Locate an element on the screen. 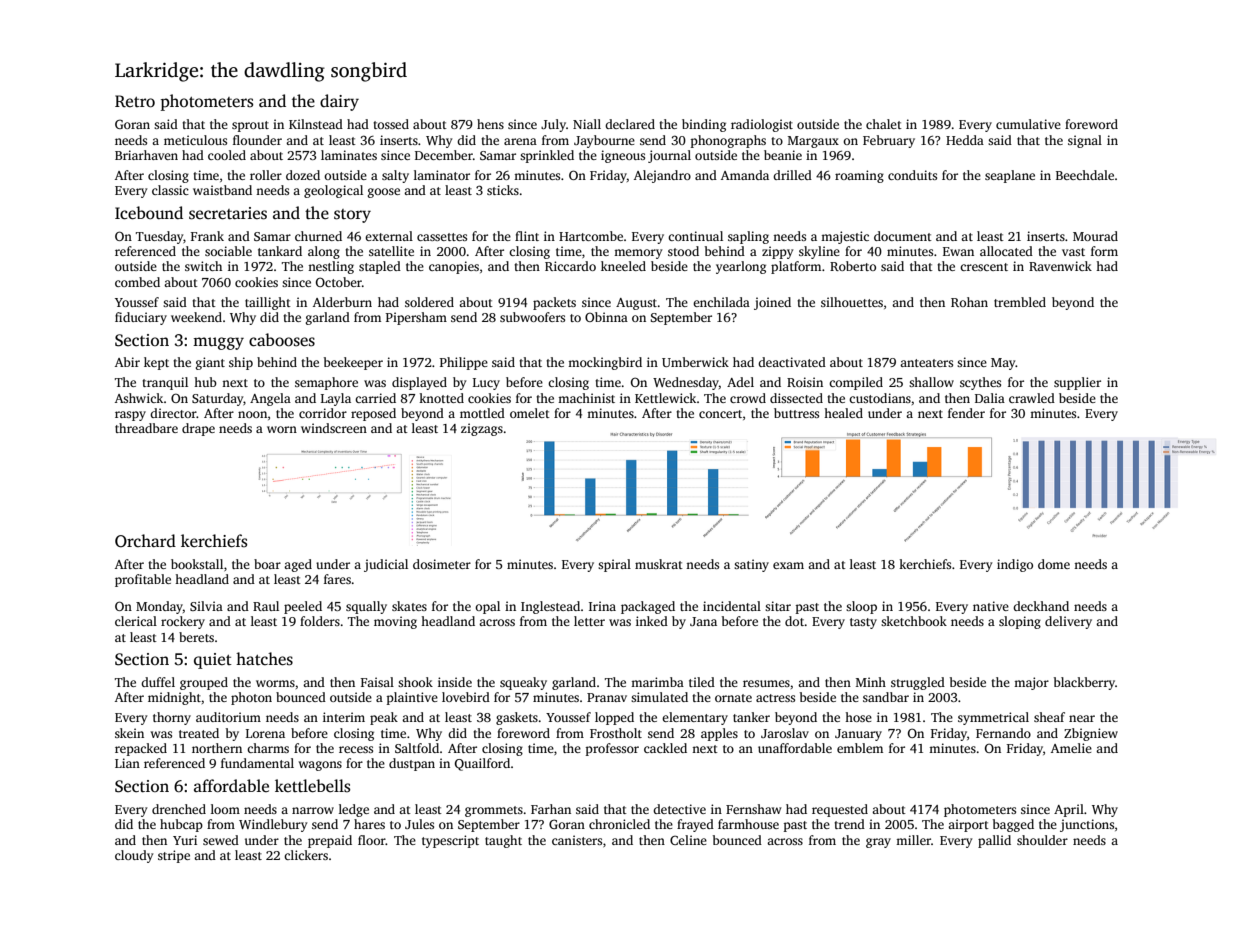 This screenshot has height=952, width=1233. Alejandro is located at coordinates (662, 176).
